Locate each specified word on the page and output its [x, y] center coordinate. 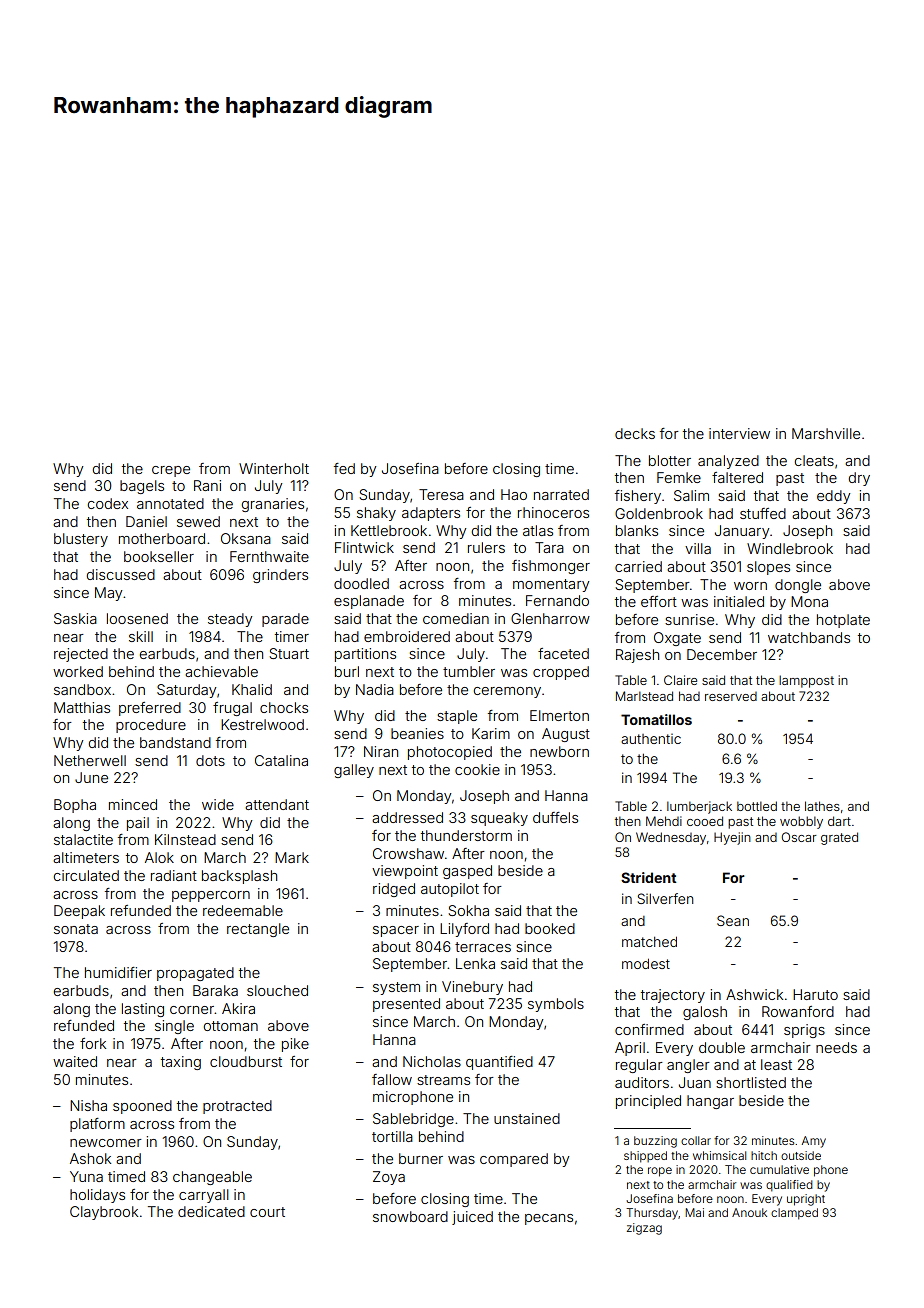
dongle [798, 586]
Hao [514, 494]
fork [93, 1043]
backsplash [239, 877]
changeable [212, 1178]
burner [421, 1158]
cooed [705, 821]
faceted [563, 653]
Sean [733, 920]
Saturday [186, 691]
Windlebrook [790, 548]
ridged [394, 890]
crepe [171, 471]
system [396, 988]
